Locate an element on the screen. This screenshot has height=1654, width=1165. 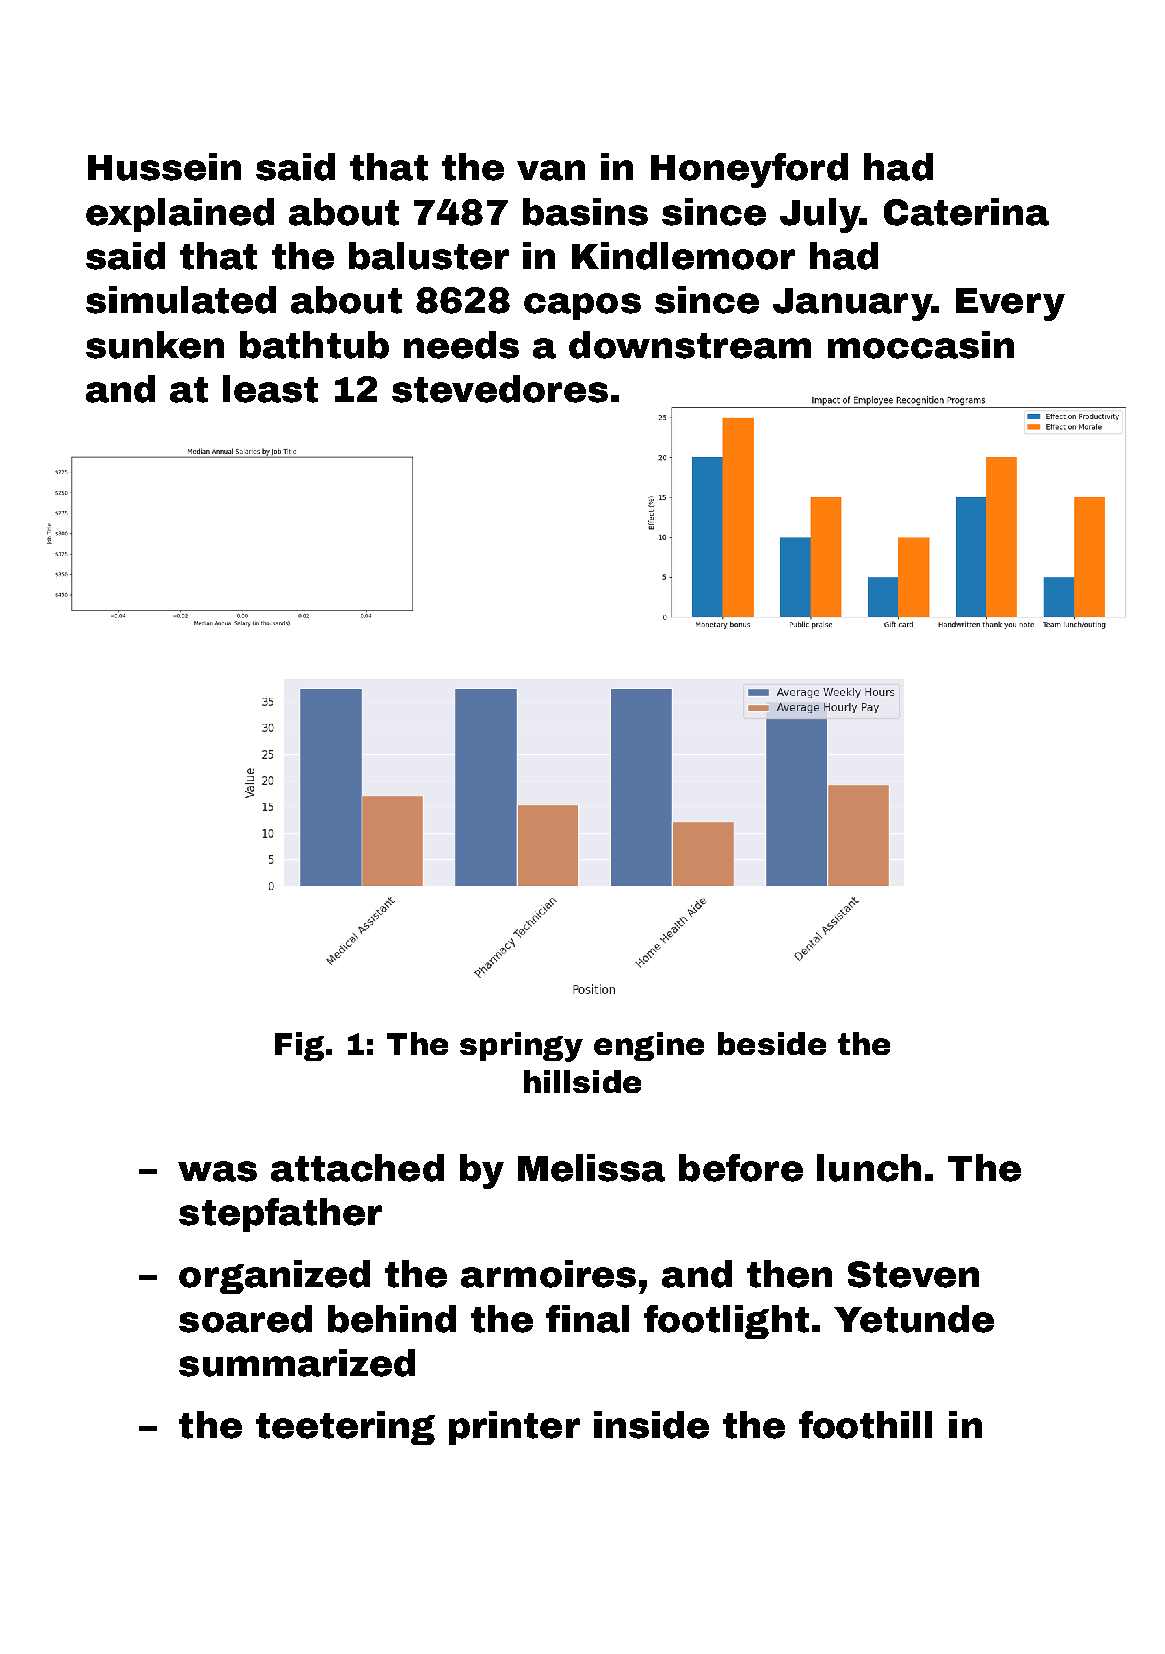
Hussein is located at coordinates (164, 167).
